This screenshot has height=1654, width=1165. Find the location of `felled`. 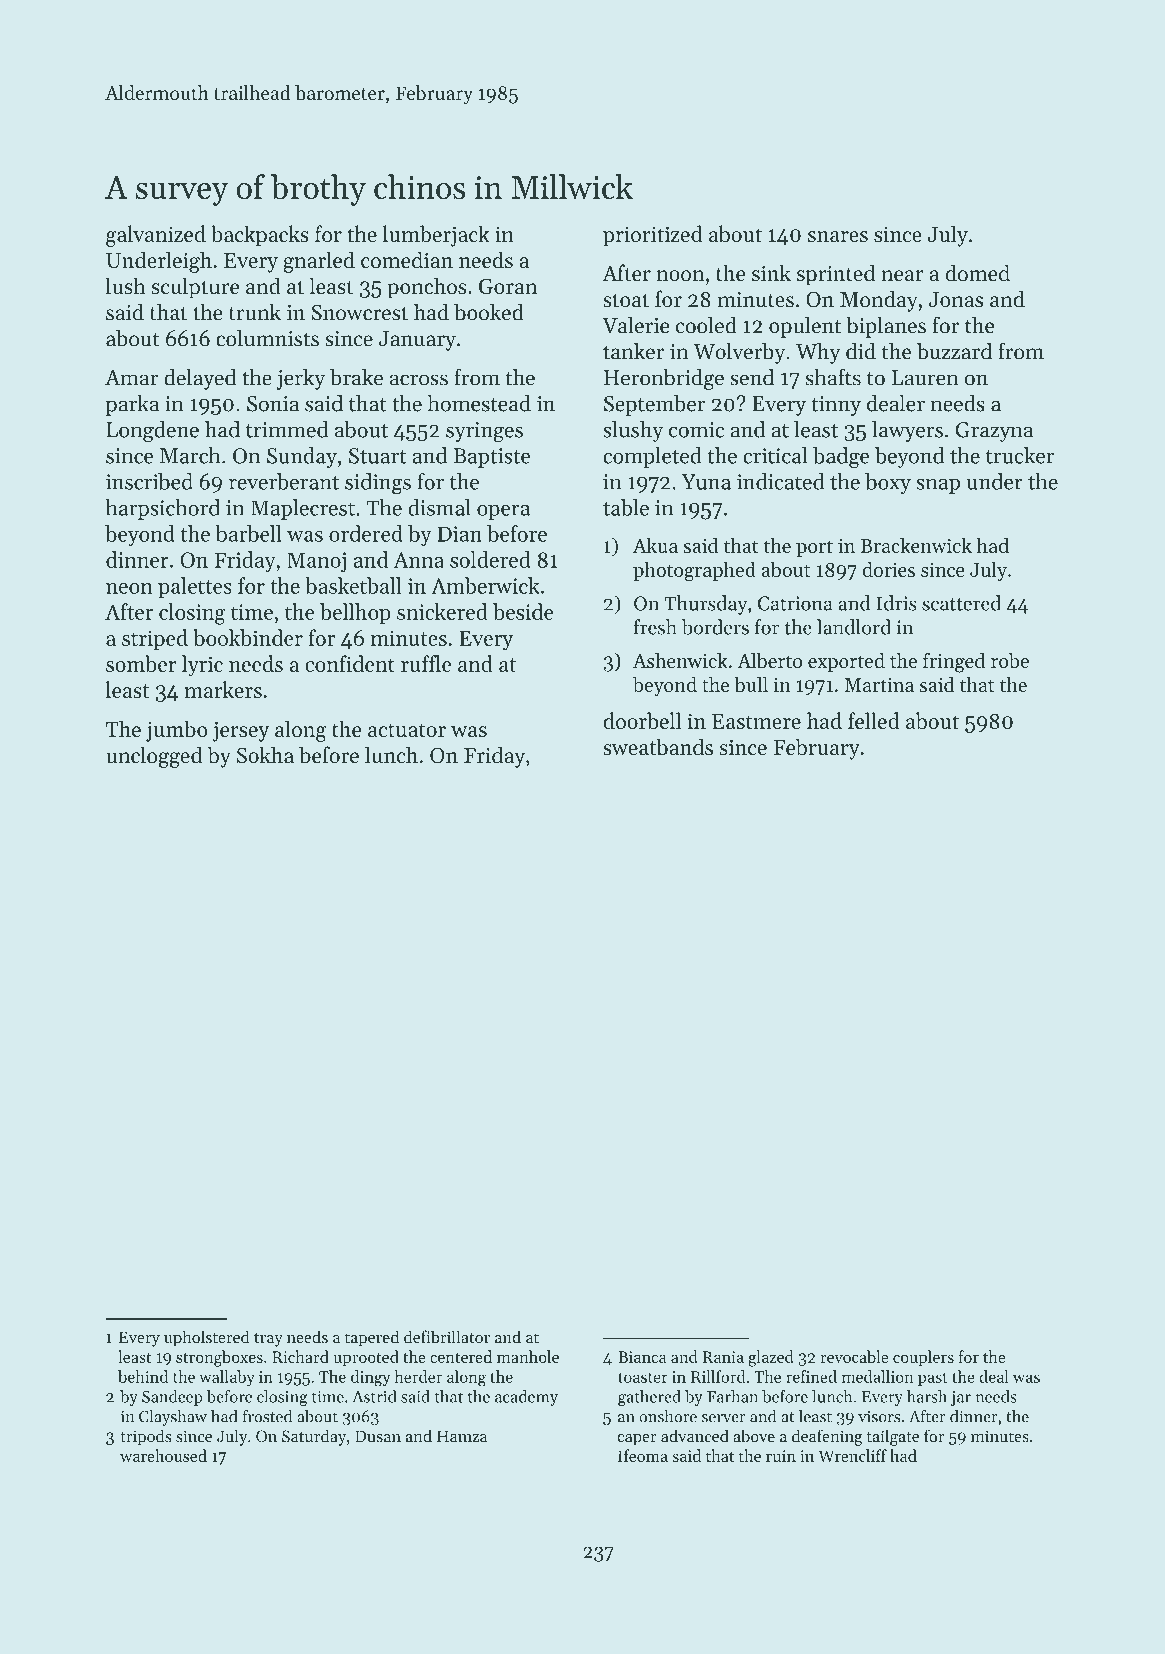

felled is located at coordinates (874, 720).
